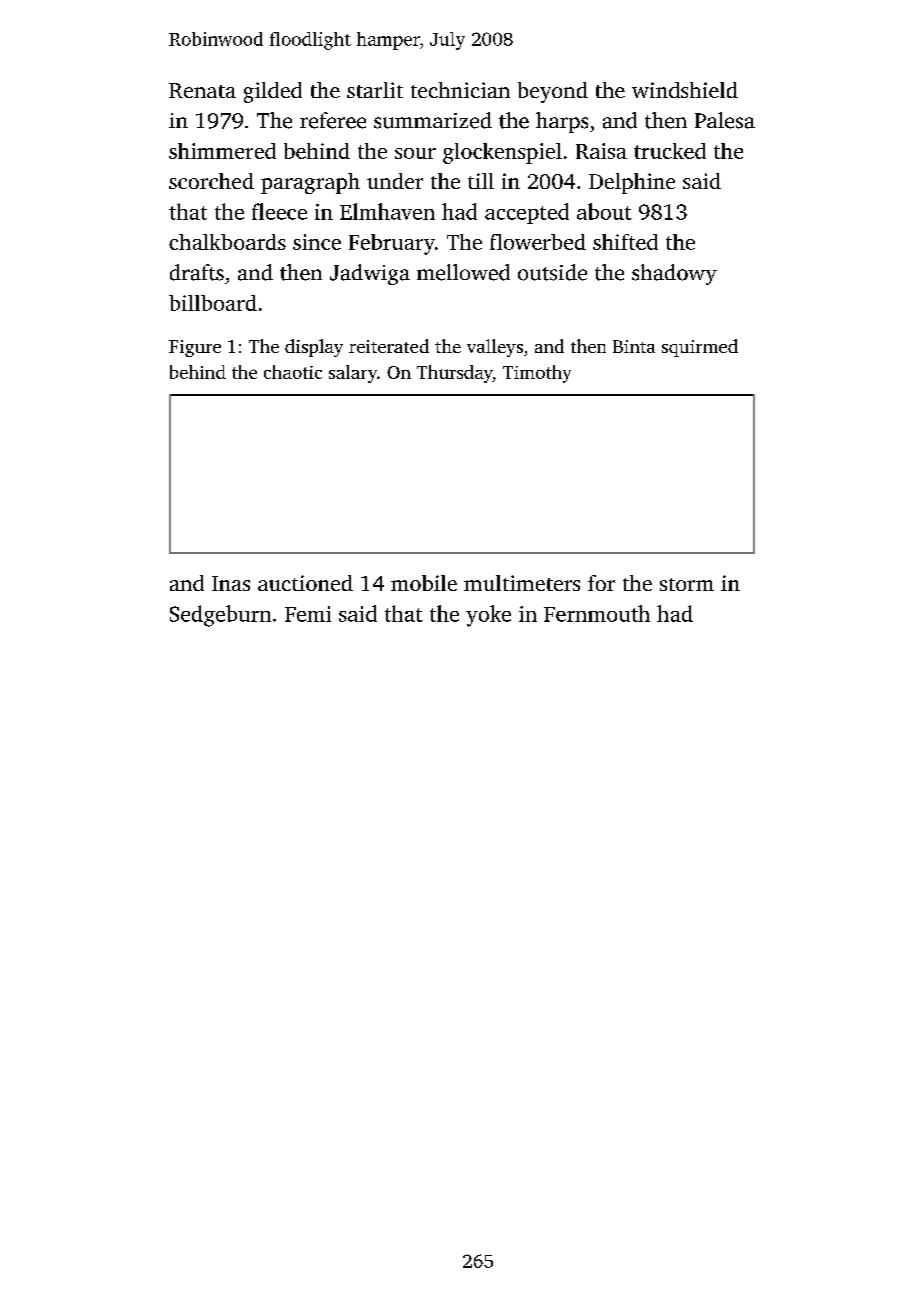  What do you see at coordinates (231, 583) in the page?
I see `Inas` at bounding box center [231, 583].
